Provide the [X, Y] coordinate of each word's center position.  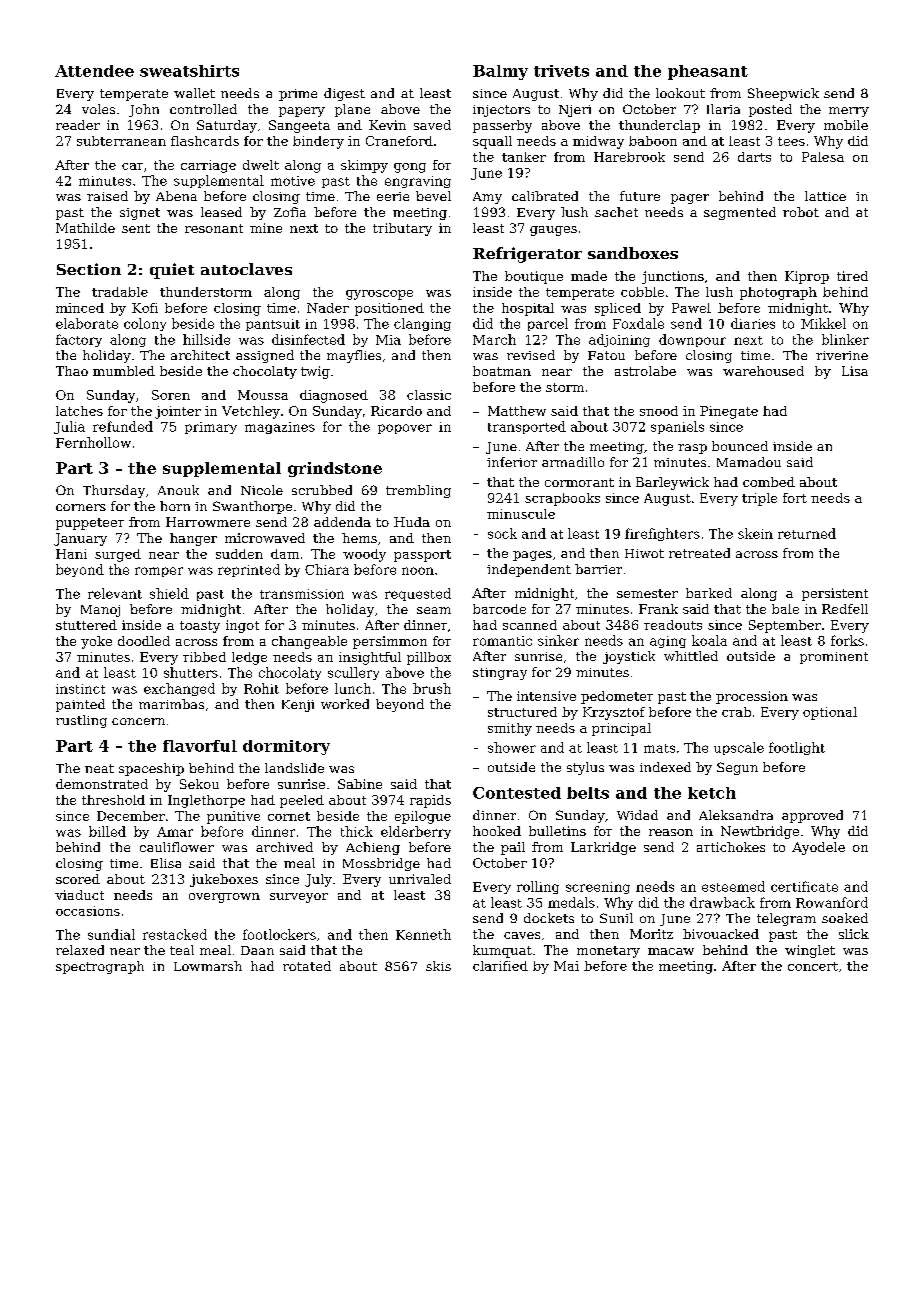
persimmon [390, 642]
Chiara [327, 569]
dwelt [261, 165]
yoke [96, 642]
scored [78, 879]
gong [410, 168]
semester [647, 593]
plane [352, 110]
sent [136, 228]
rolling [538, 887]
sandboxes [633, 253]
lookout [680, 93]
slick [854, 934]
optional [830, 713]
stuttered [86, 625]
